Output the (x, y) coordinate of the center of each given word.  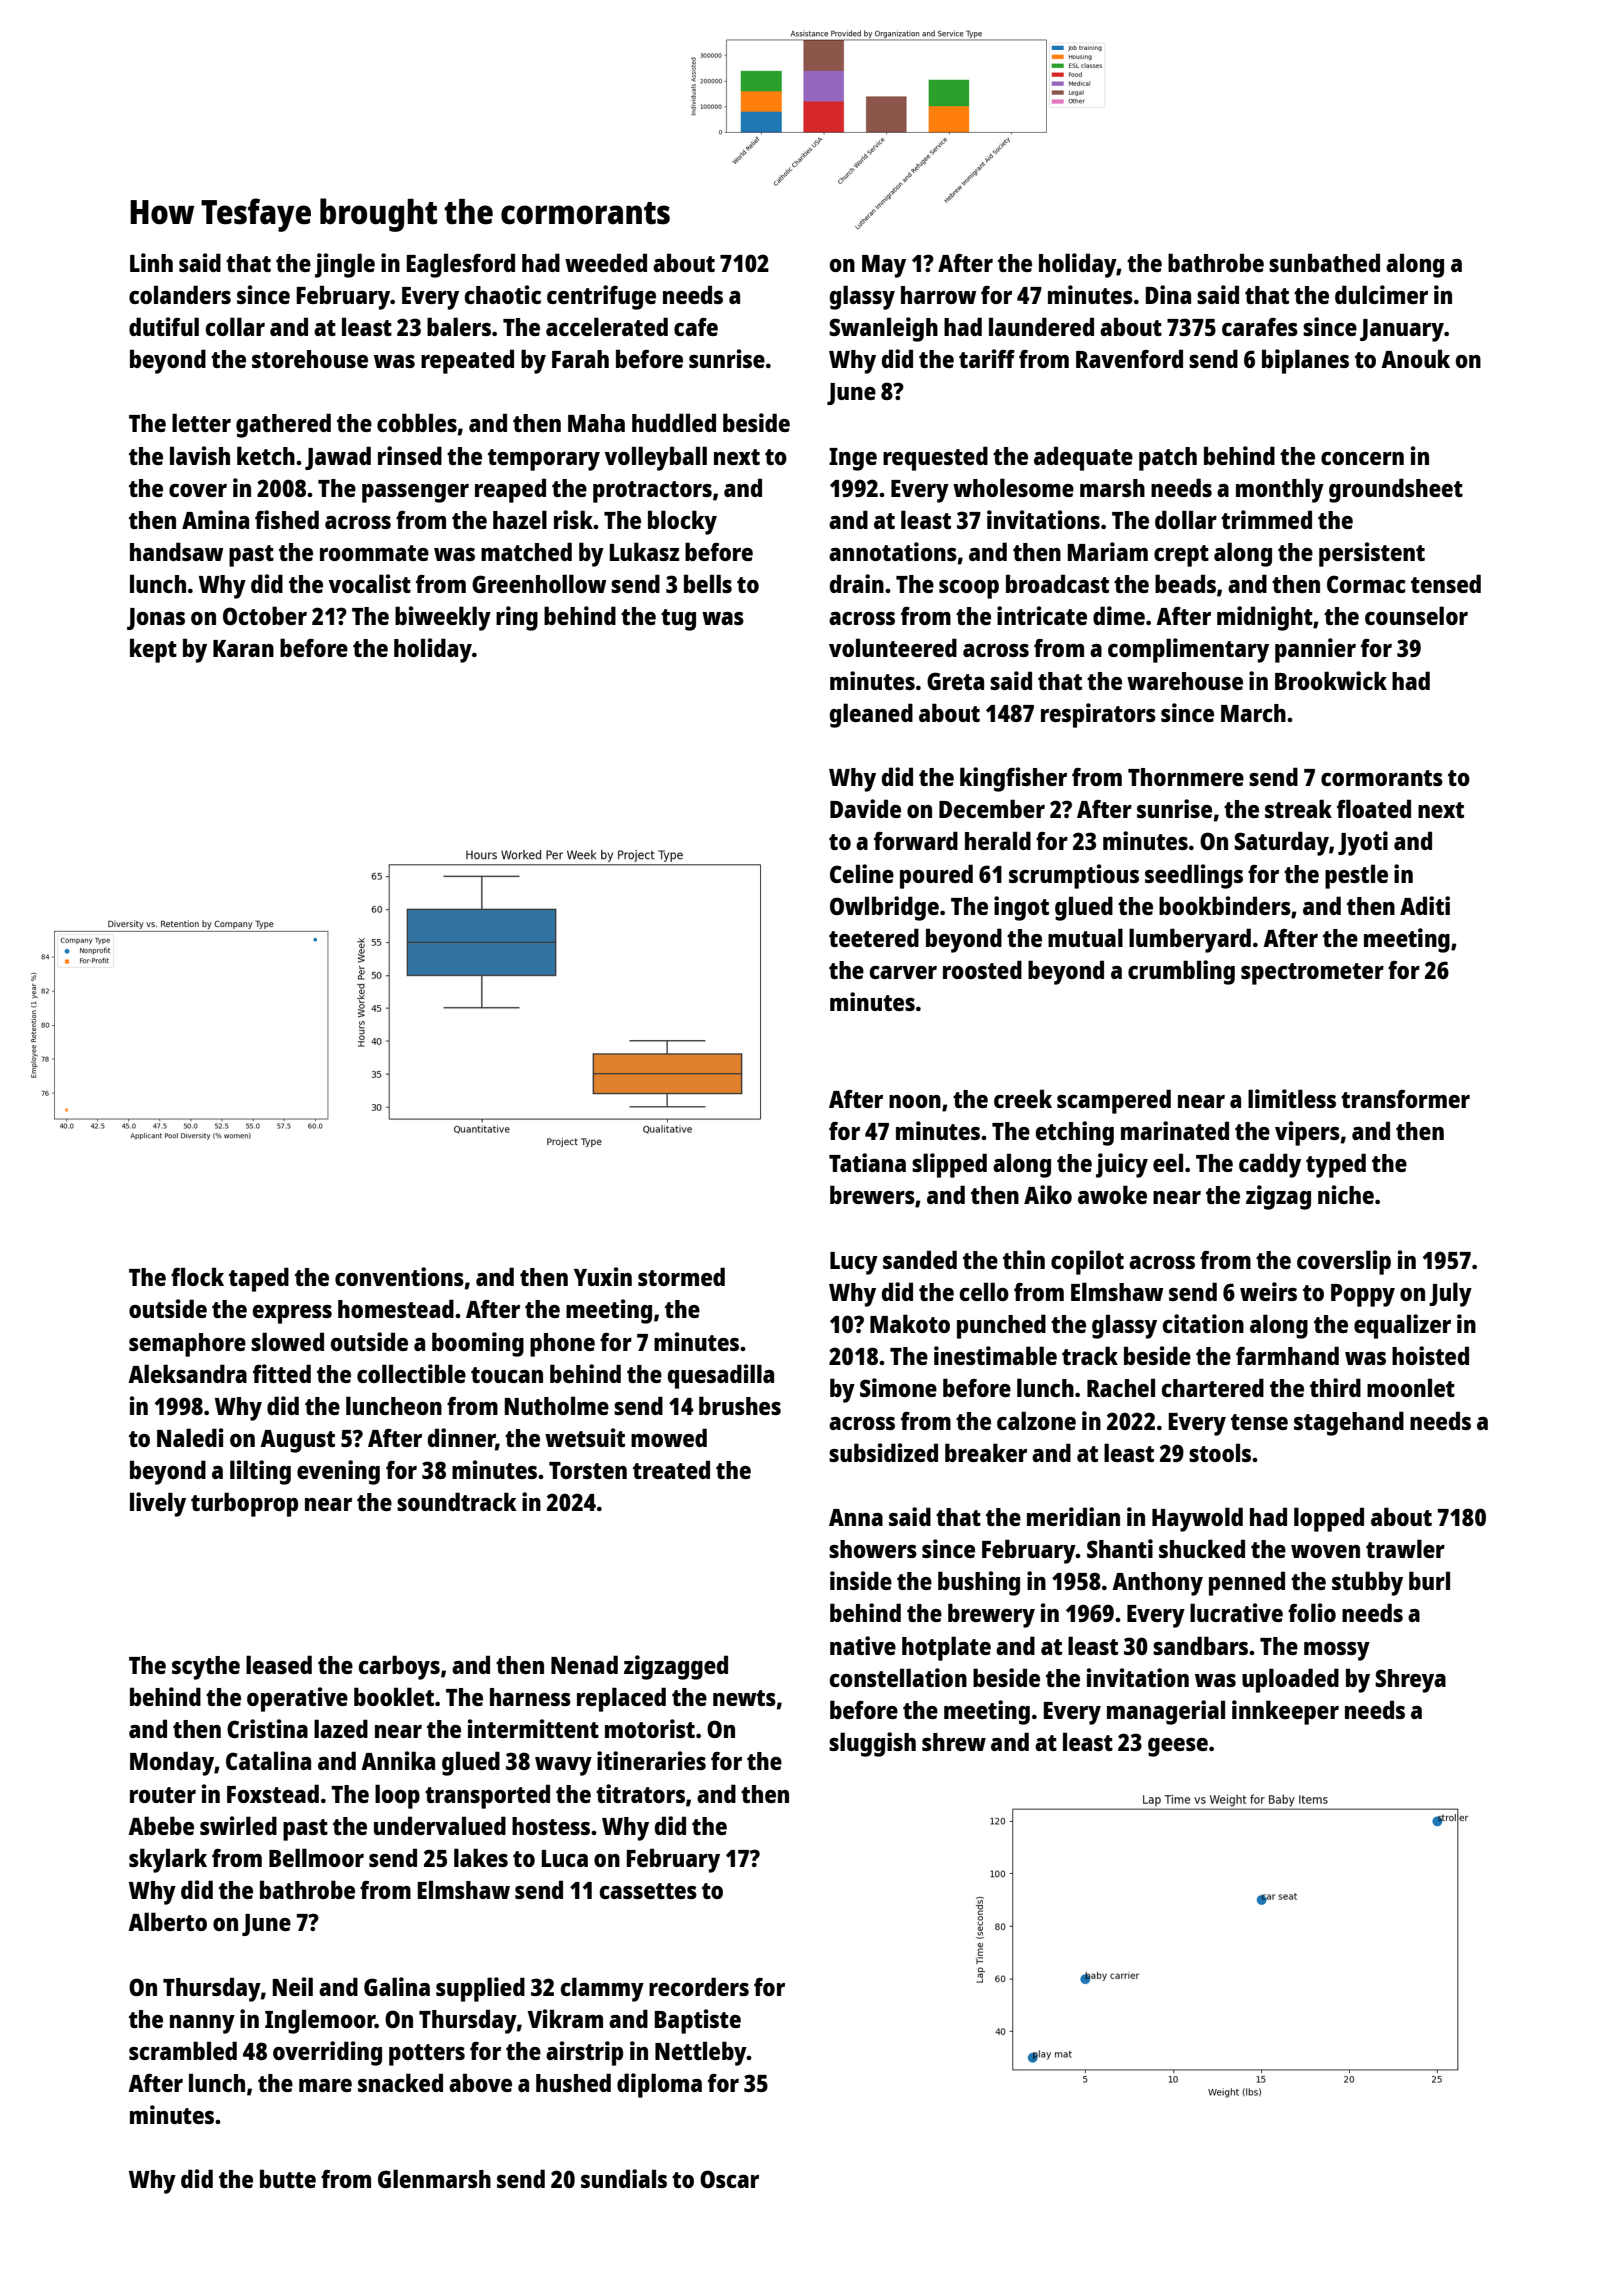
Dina (1168, 294)
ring (517, 618)
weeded (606, 262)
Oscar (729, 2179)
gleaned (871, 715)
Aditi (1425, 905)
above (480, 2082)
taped (259, 1279)
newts (744, 1698)
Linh (151, 262)
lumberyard (1190, 940)
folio (1312, 1612)
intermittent (533, 1728)
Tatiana (867, 1162)
